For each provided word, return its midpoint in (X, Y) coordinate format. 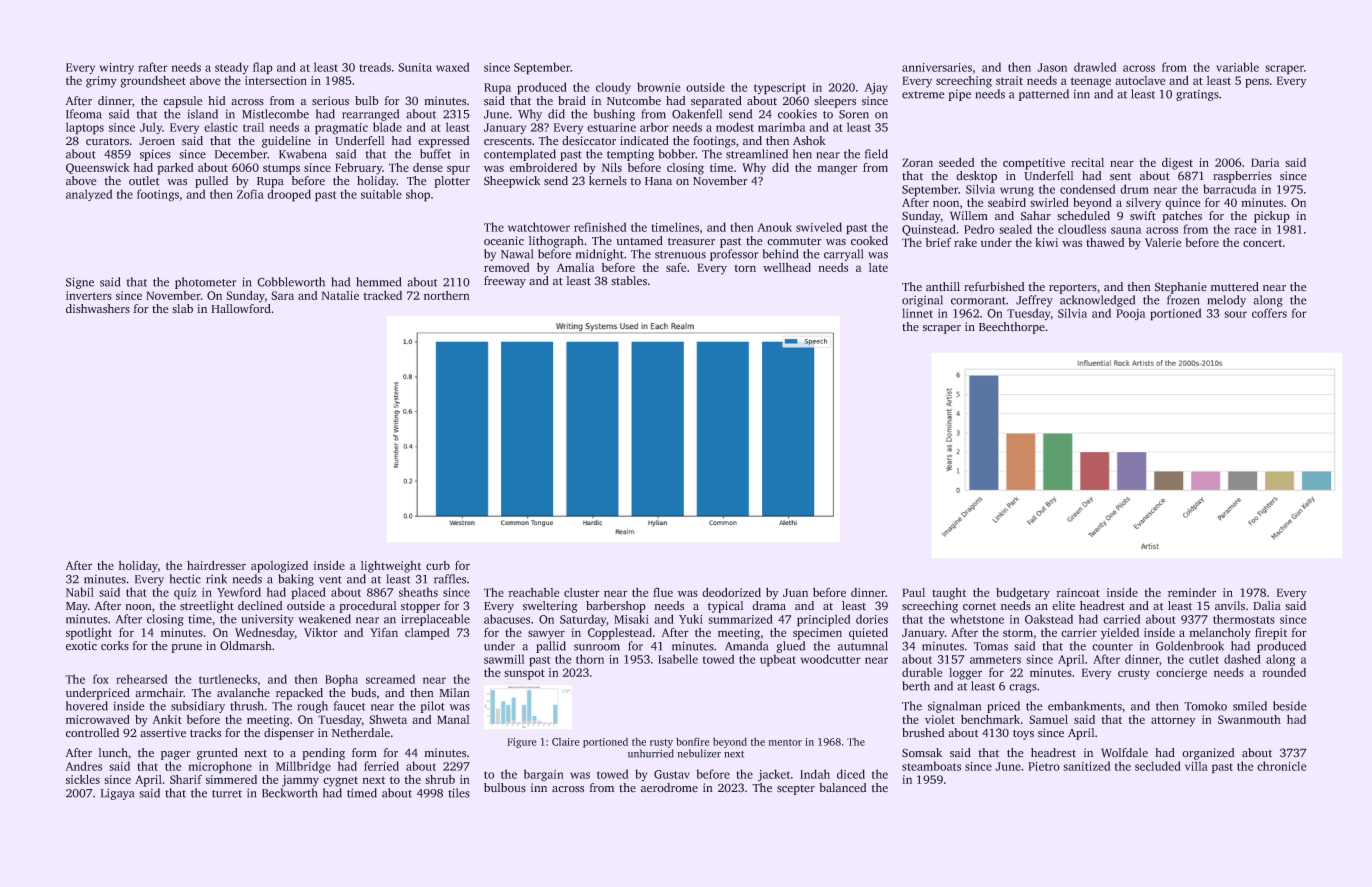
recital (1087, 162)
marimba (782, 127)
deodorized (731, 592)
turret (227, 794)
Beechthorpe (1012, 328)
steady (231, 68)
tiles (459, 793)
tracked (382, 295)
